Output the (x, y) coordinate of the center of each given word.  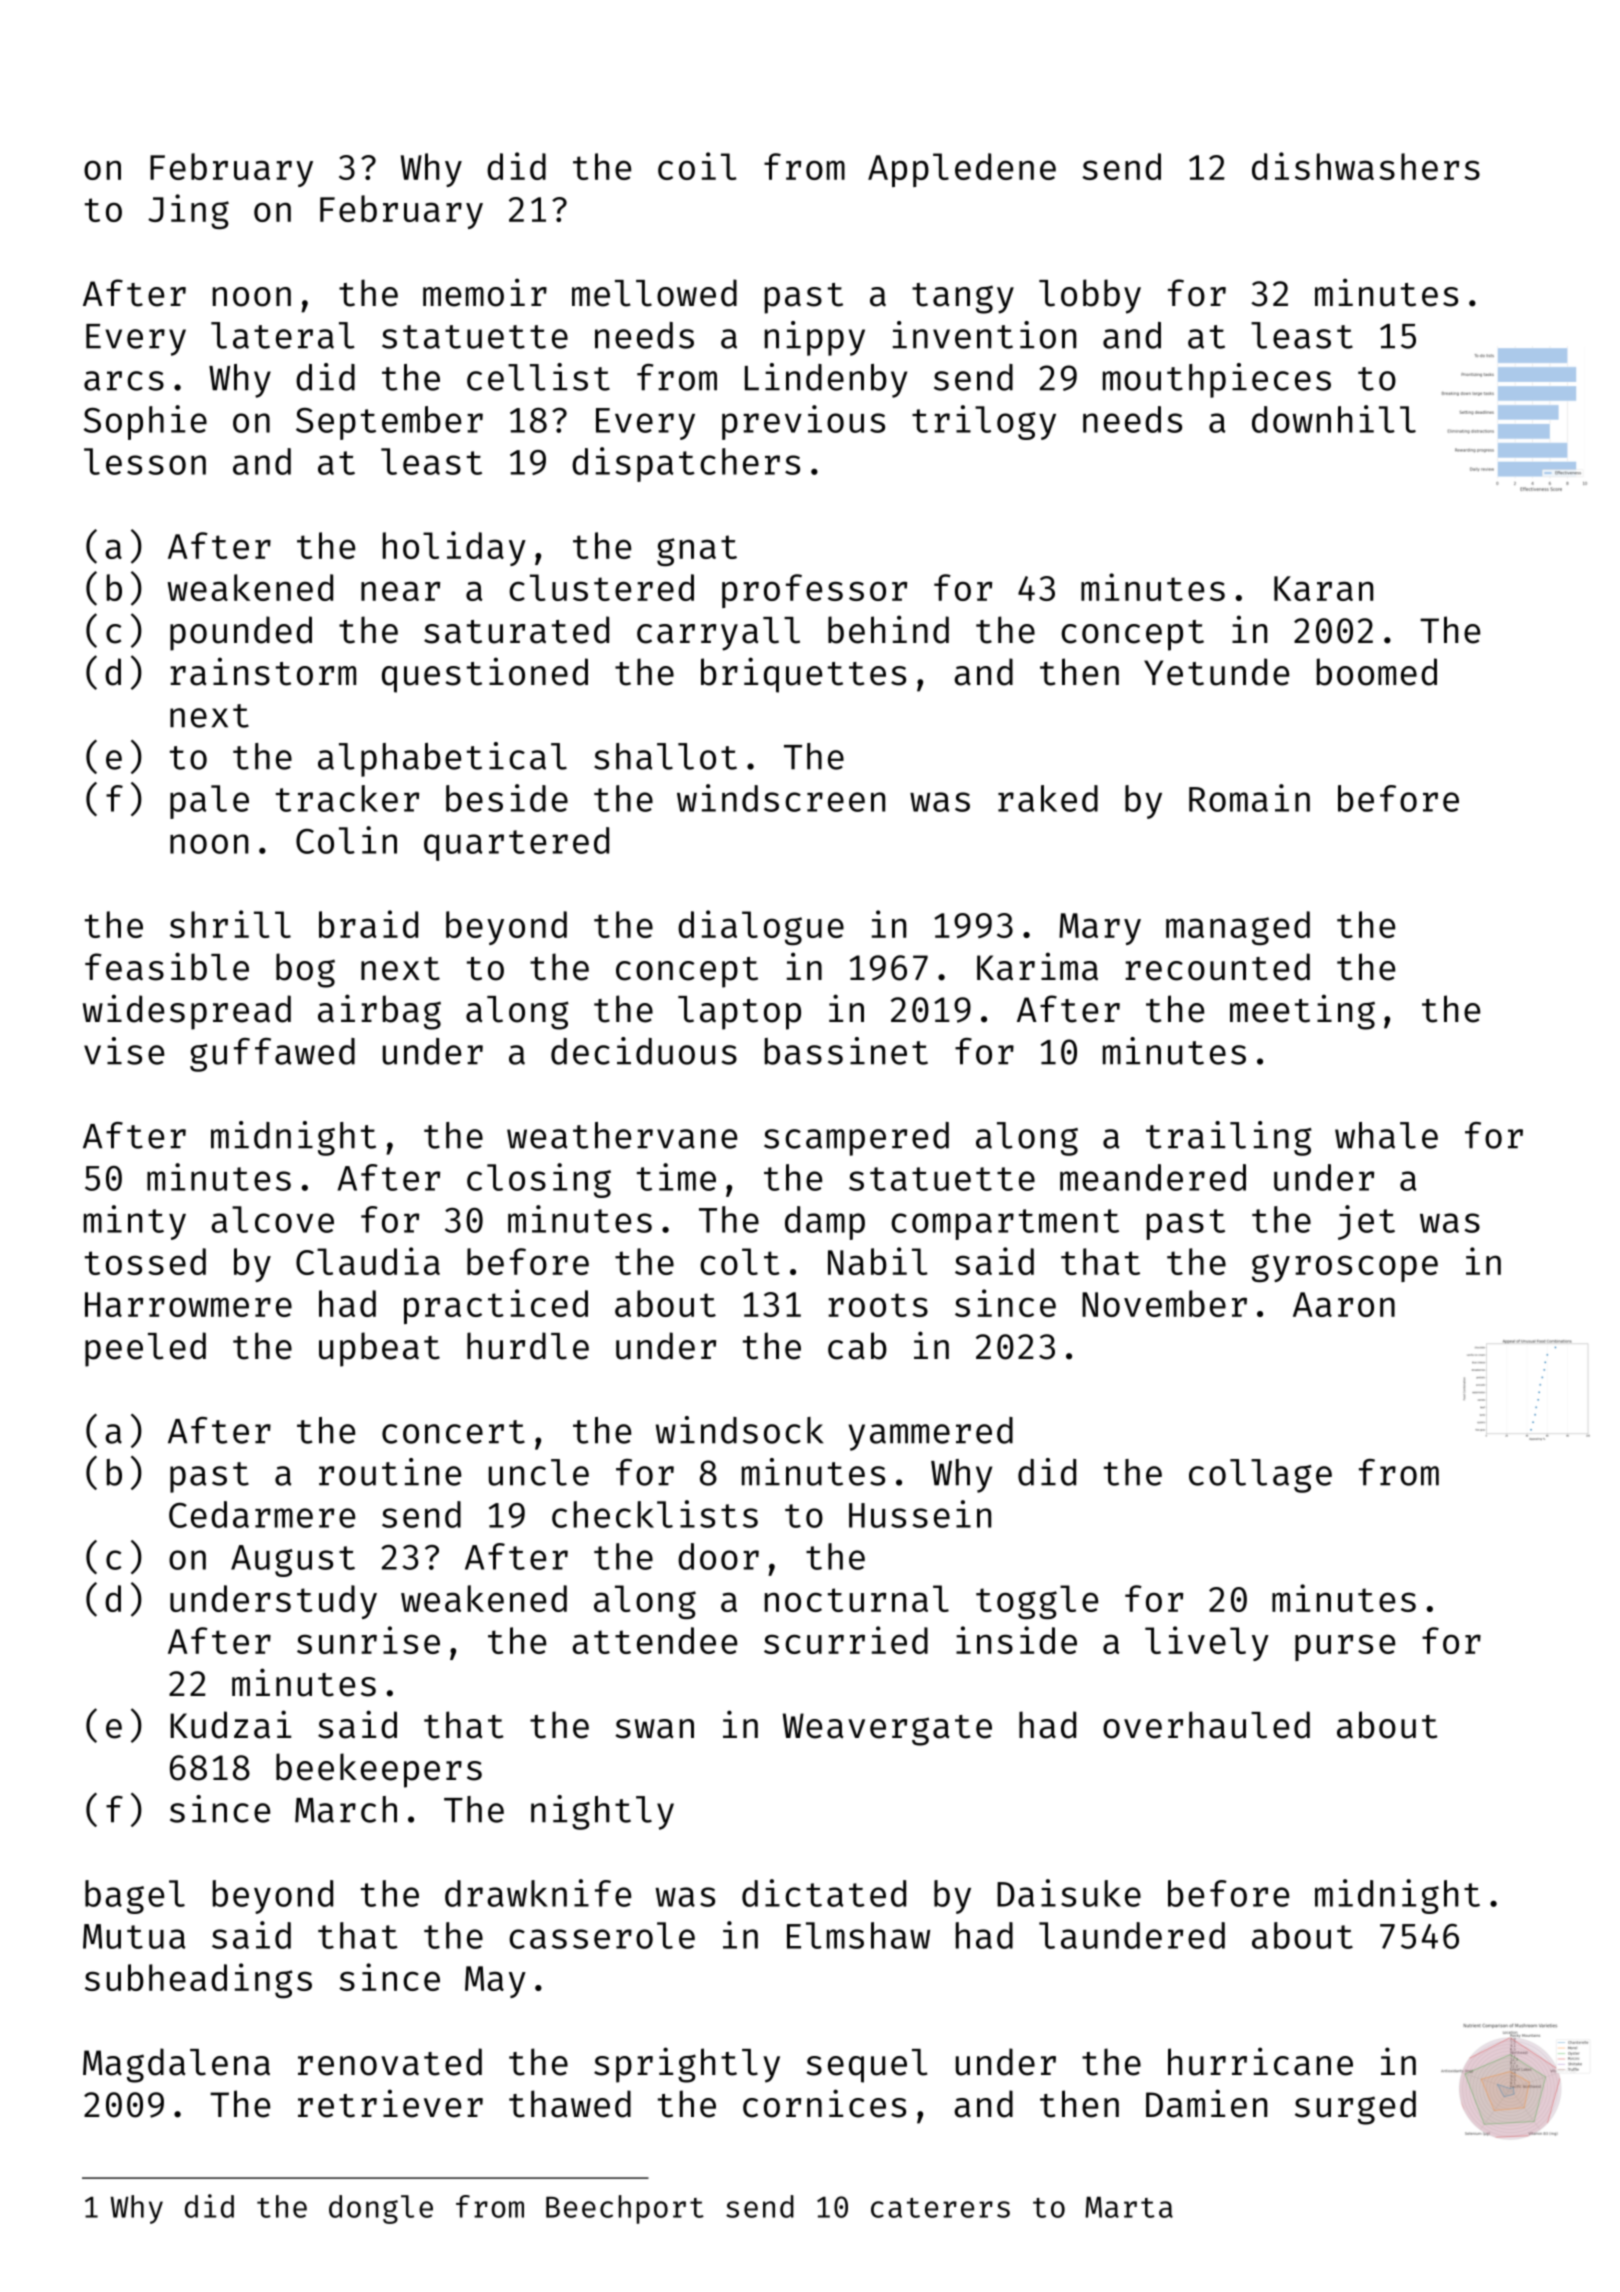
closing (539, 1180)
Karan (1323, 588)
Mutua (134, 1936)
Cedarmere (262, 1514)
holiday (454, 548)
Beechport (625, 2209)
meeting (1302, 1012)
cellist (538, 377)
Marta (1129, 2207)
